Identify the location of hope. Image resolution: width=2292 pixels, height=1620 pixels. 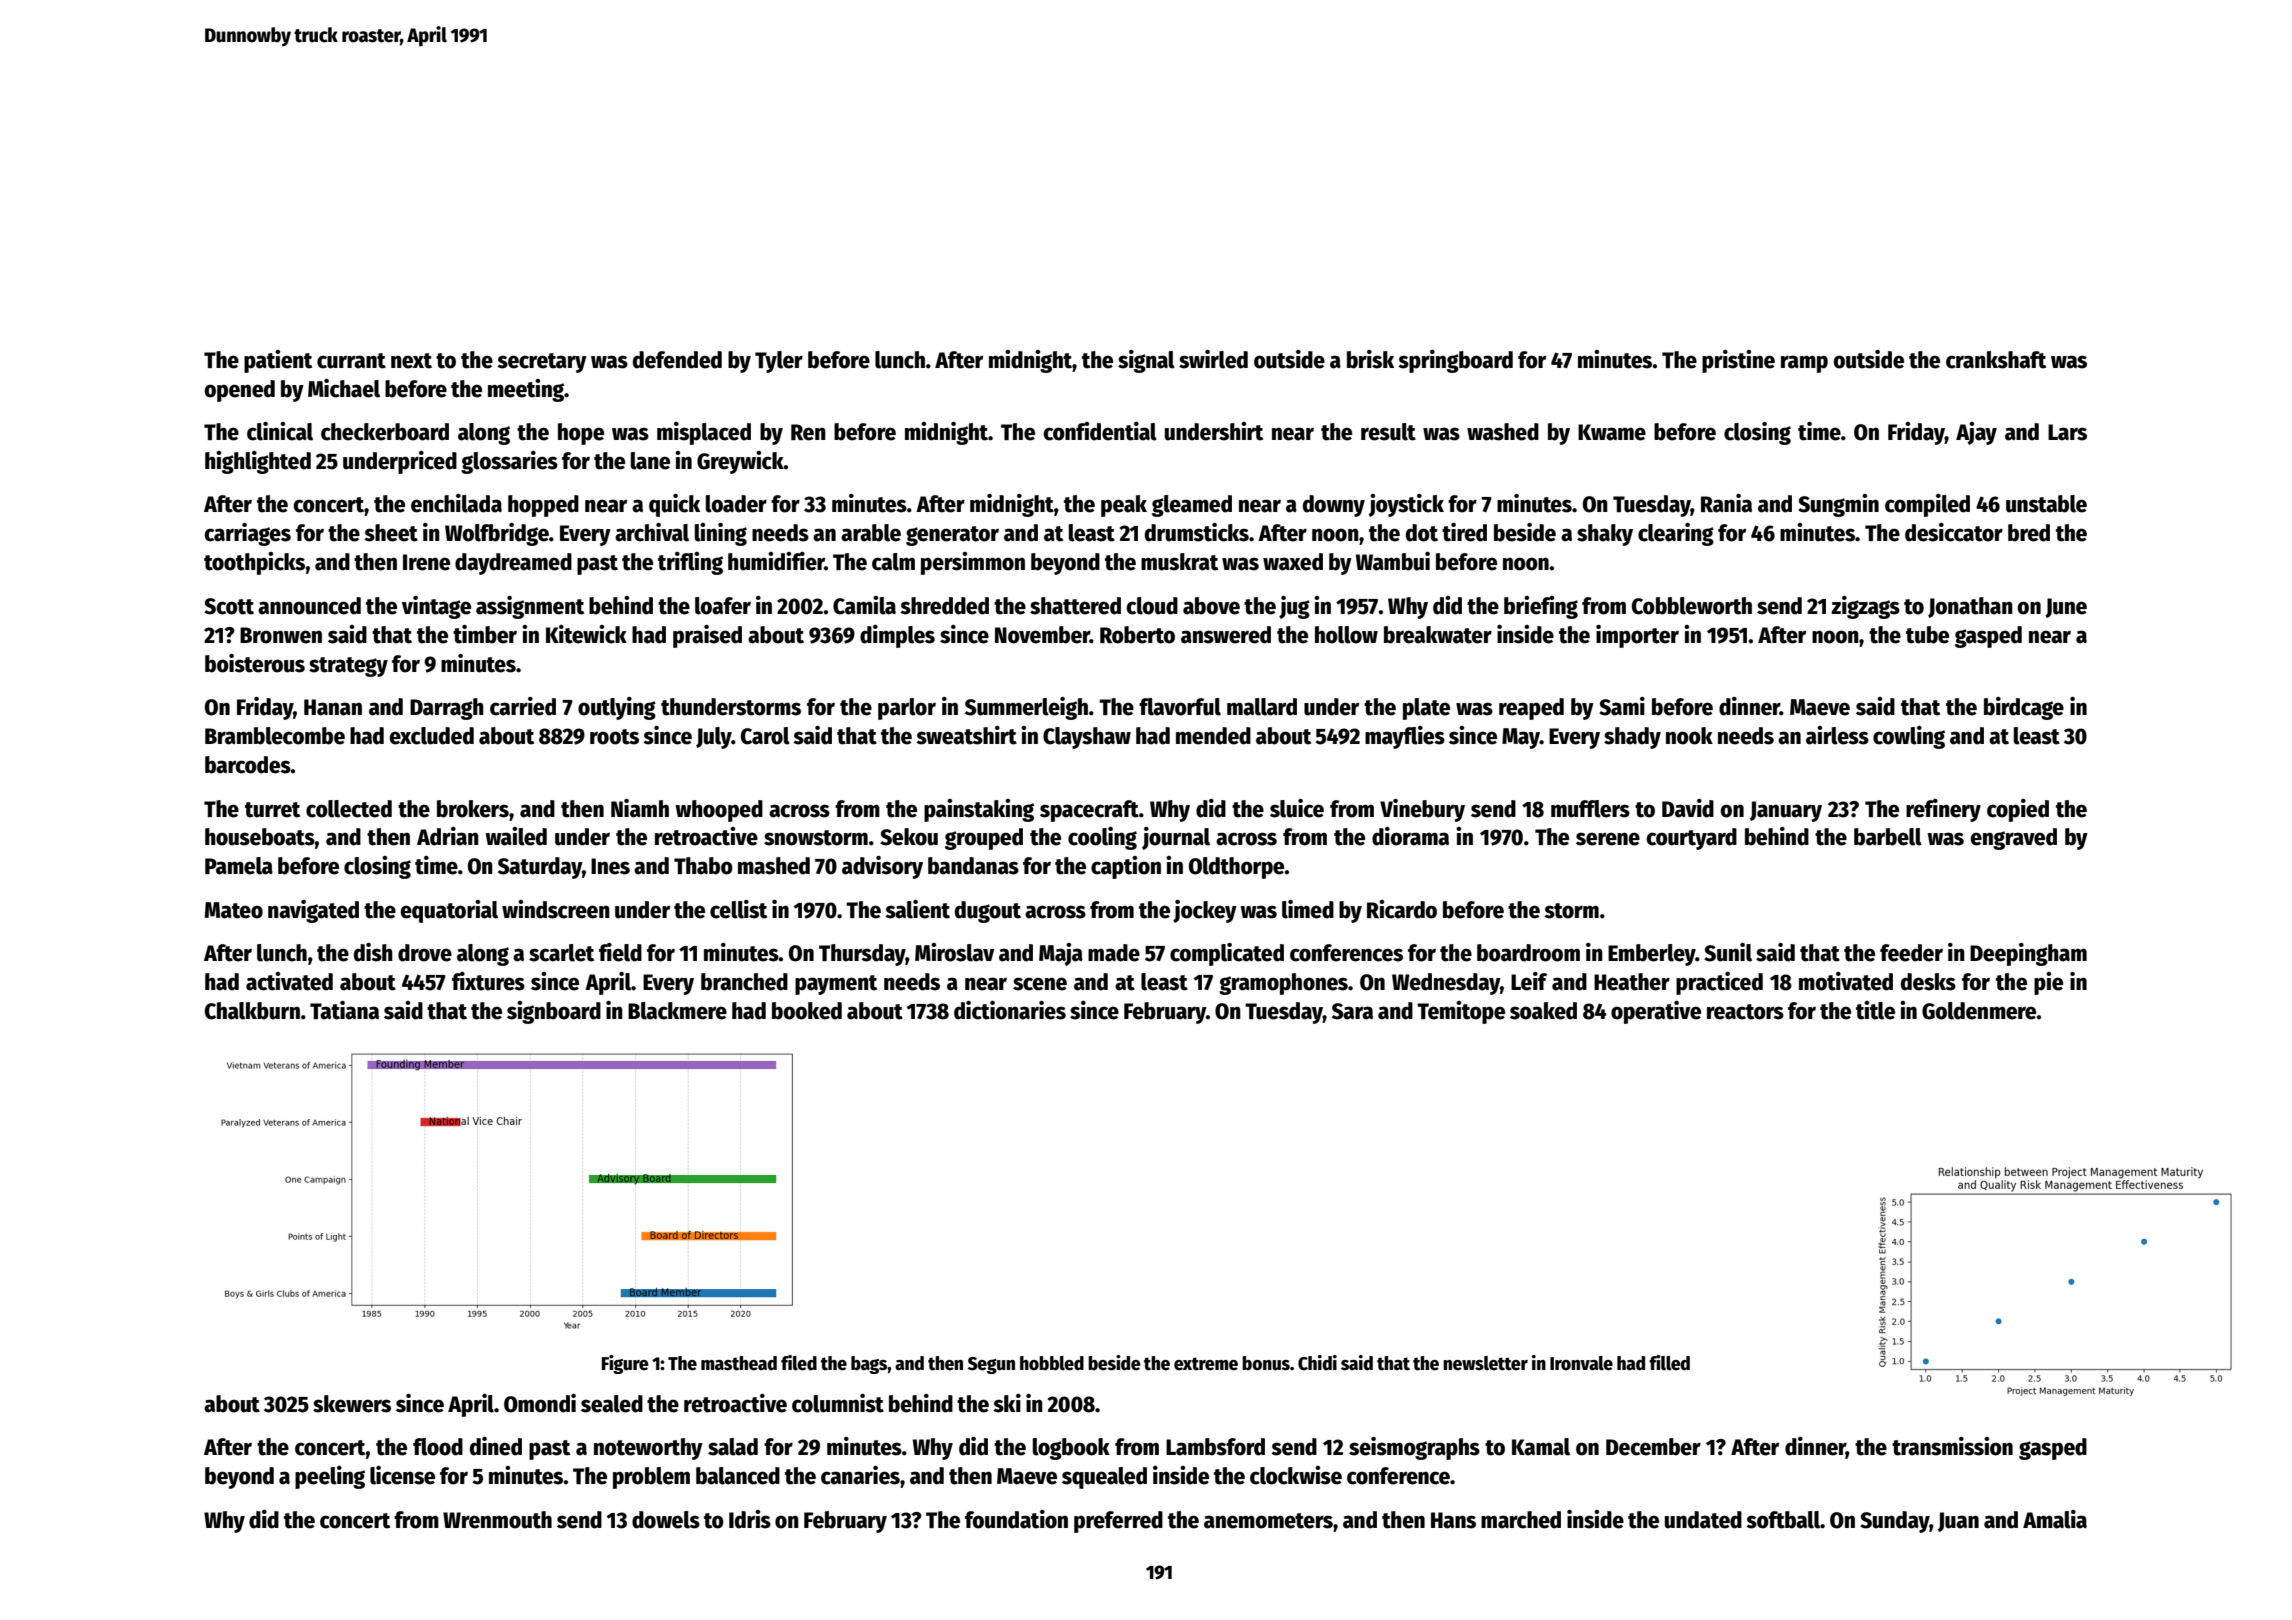
(581, 434).
